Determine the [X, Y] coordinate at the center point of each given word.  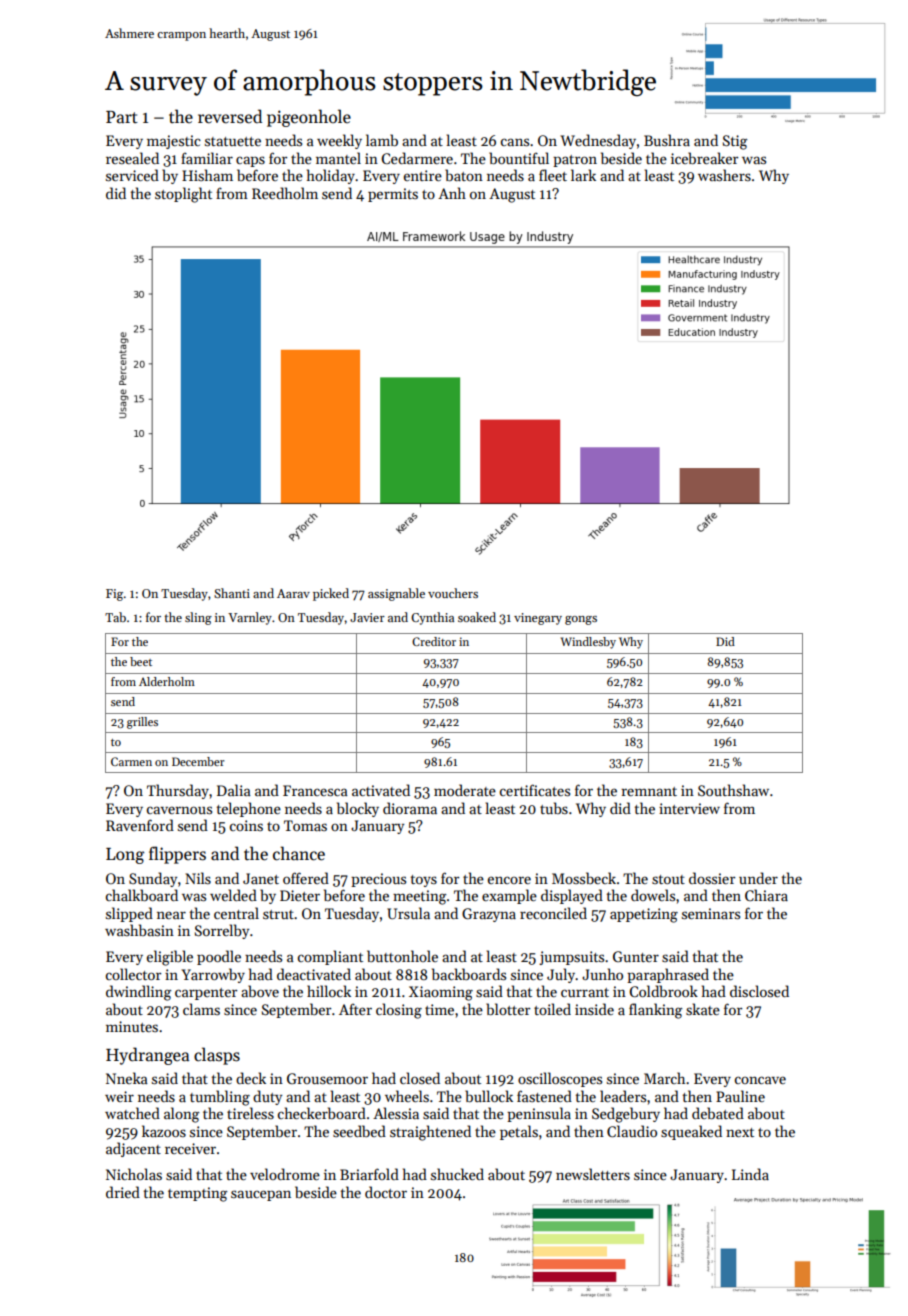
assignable [396, 594]
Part [122, 117]
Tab [115, 617]
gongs [581, 620]
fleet [553, 175]
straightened [430, 1133]
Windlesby [588, 643]
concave [760, 1080]
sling [198, 618]
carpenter [206, 994]
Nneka [127, 1078]
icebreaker [704, 158]
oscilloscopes [560, 1079]
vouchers [453, 593]
